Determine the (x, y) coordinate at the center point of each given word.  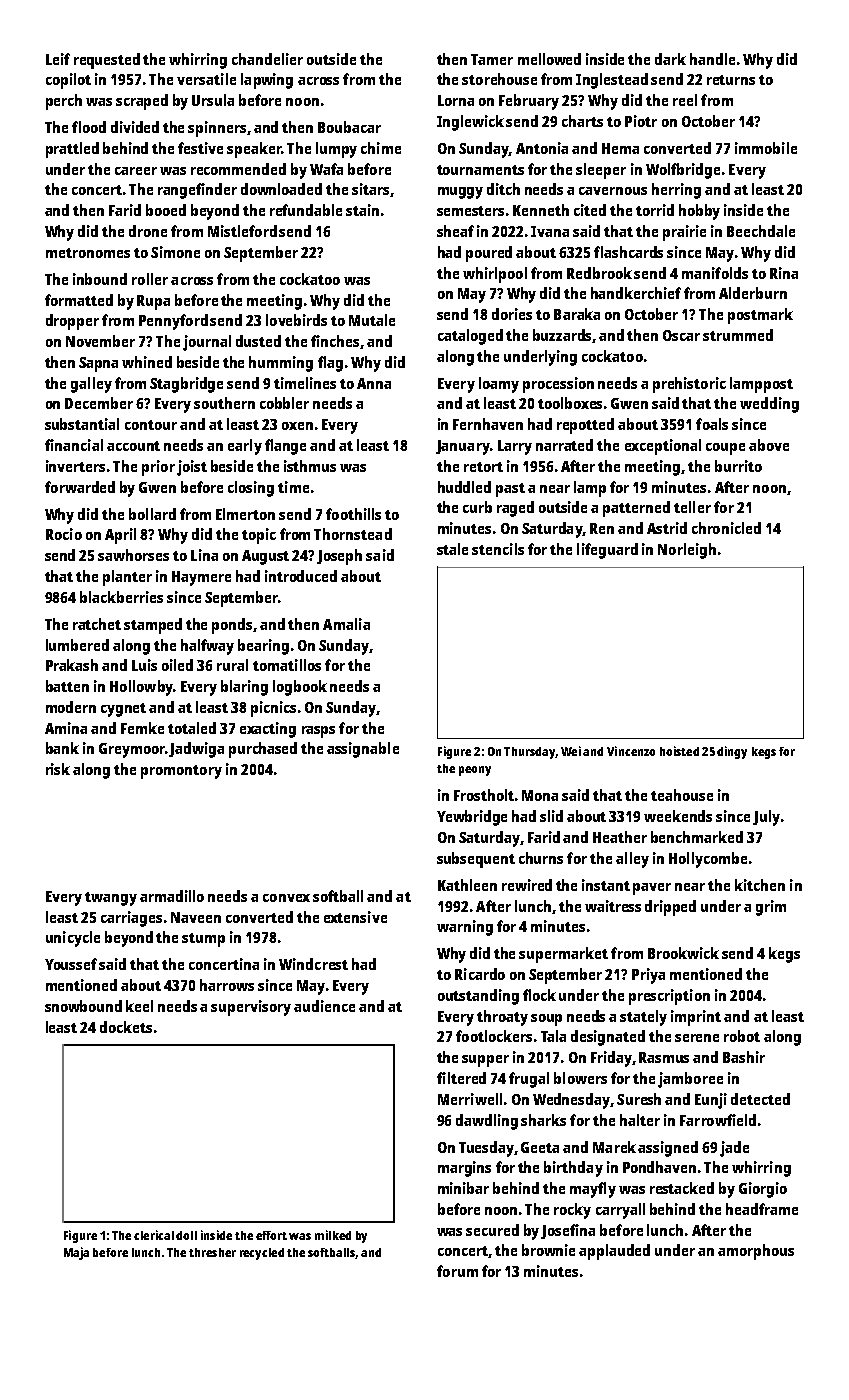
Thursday (529, 753)
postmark (760, 316)
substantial (82, 424)
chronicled (726, 528)
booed (166, 210)
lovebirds (296, 320)
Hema (620, 148)
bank (62, 748)
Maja (76, 1253)
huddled (464, 487)
